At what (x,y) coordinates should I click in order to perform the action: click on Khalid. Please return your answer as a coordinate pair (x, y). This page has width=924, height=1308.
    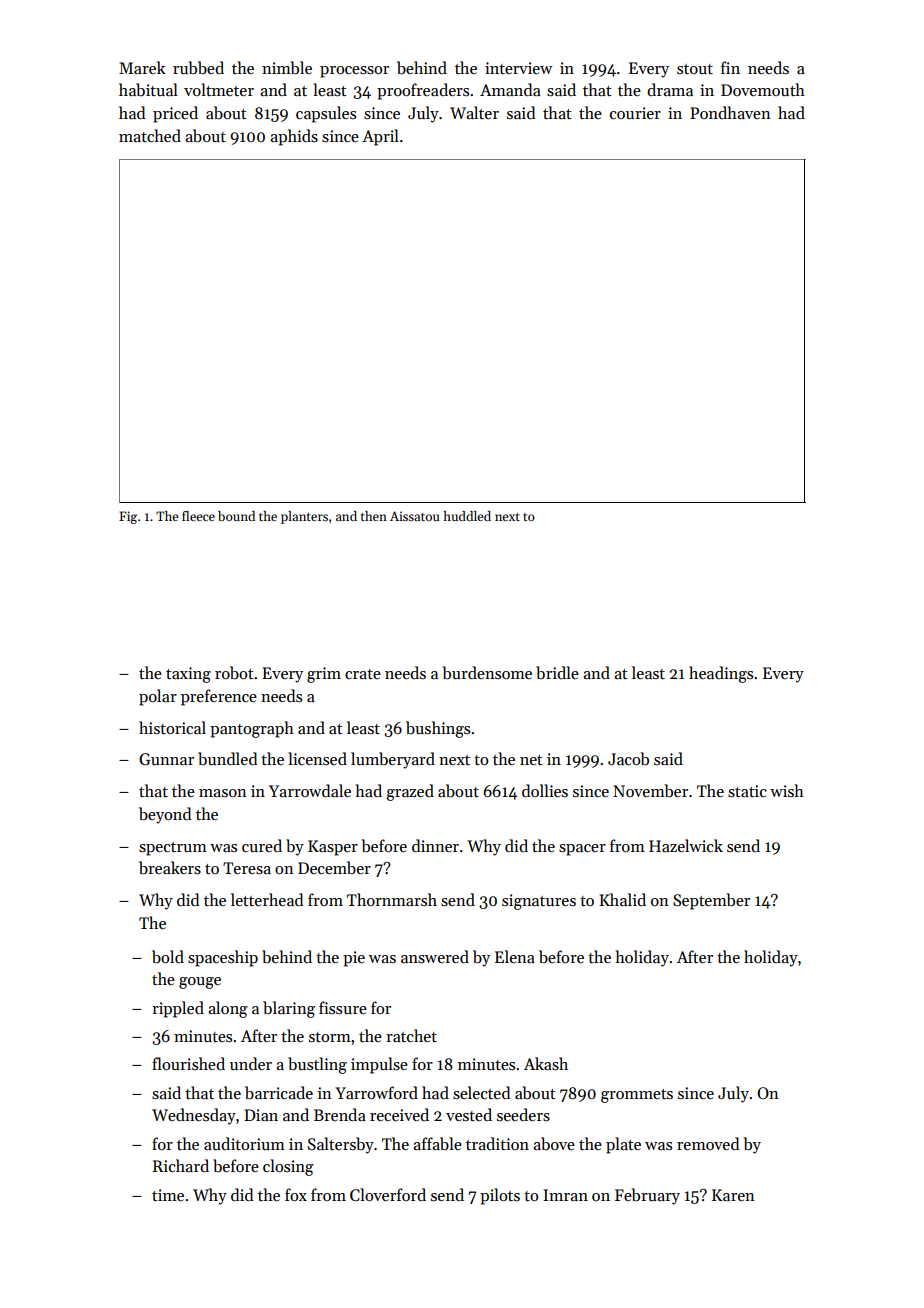
    Looking at the image, I should click on (622, 899).
